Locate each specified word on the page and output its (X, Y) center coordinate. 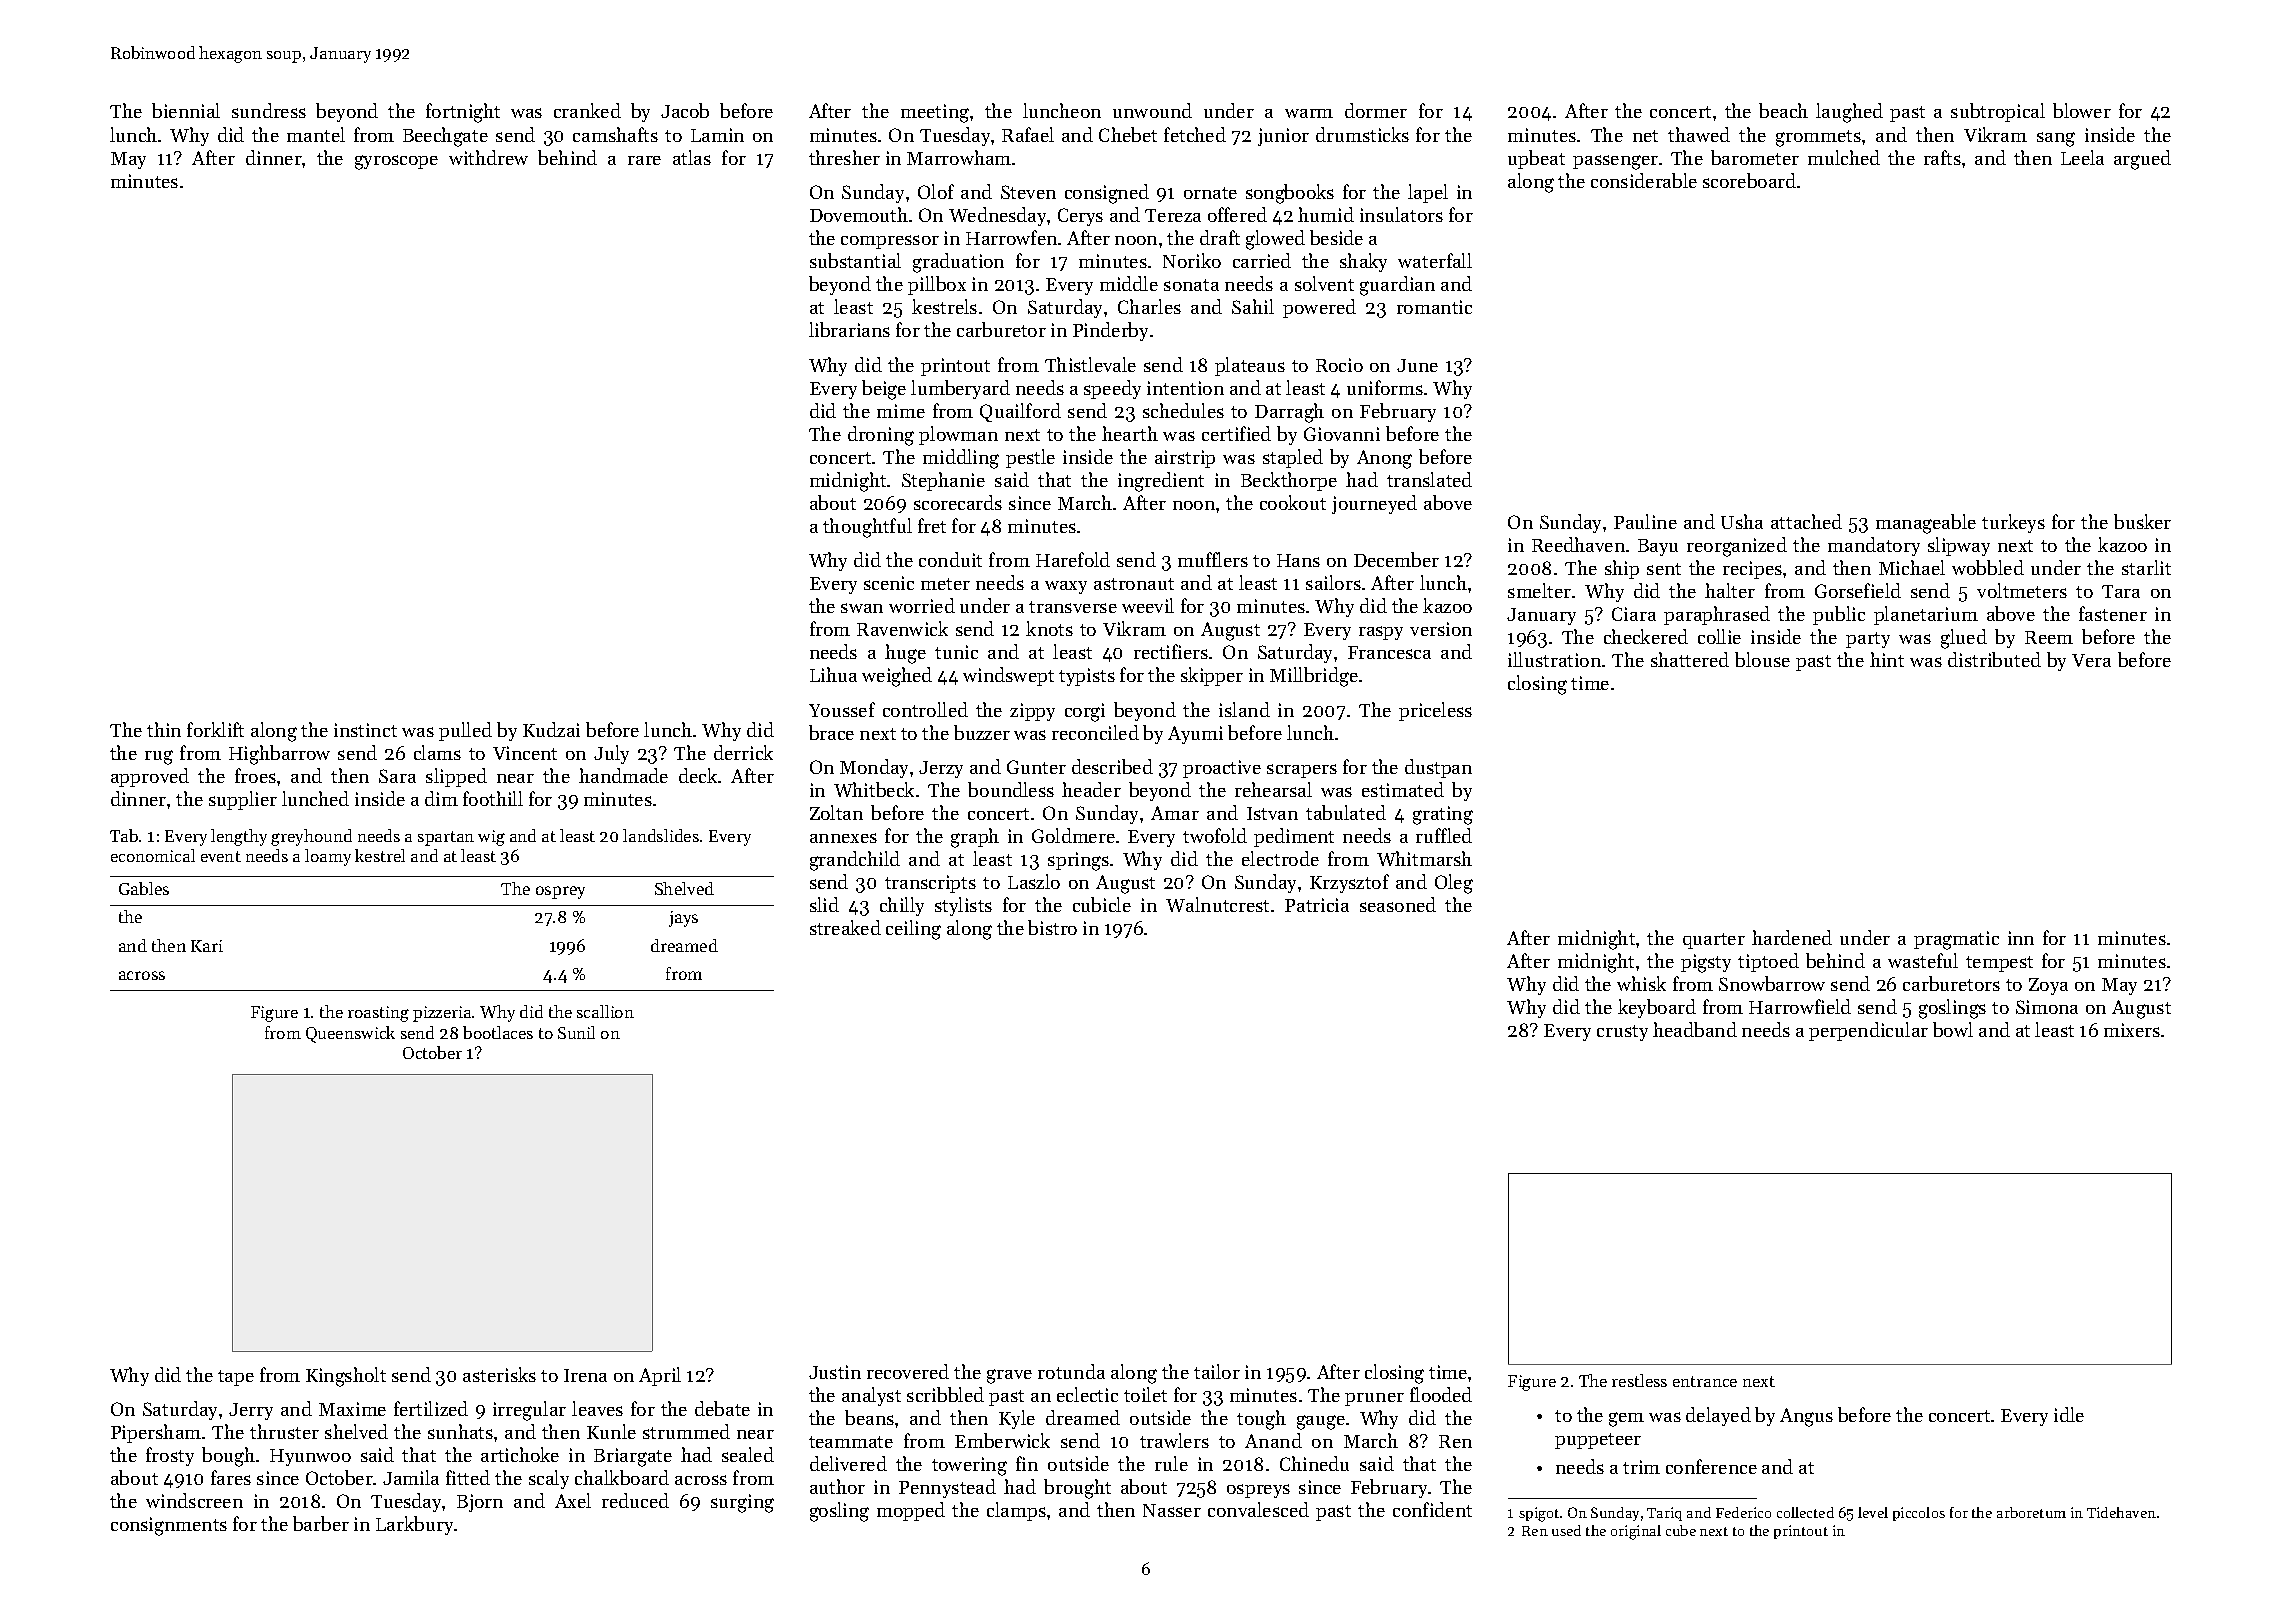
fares (231, 1477)
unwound (1152, 110)
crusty (1622, 1033)
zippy (1032, 712)
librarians (849, 329)
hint (1887, 659)
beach (1783, 110)
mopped (911, 1511)
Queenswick (350, 1034)
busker (2142, 521)
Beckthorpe (1289, 481)
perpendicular (1868, 1031)
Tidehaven (2121, 1512)
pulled (465, 731)
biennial (186, 110)
